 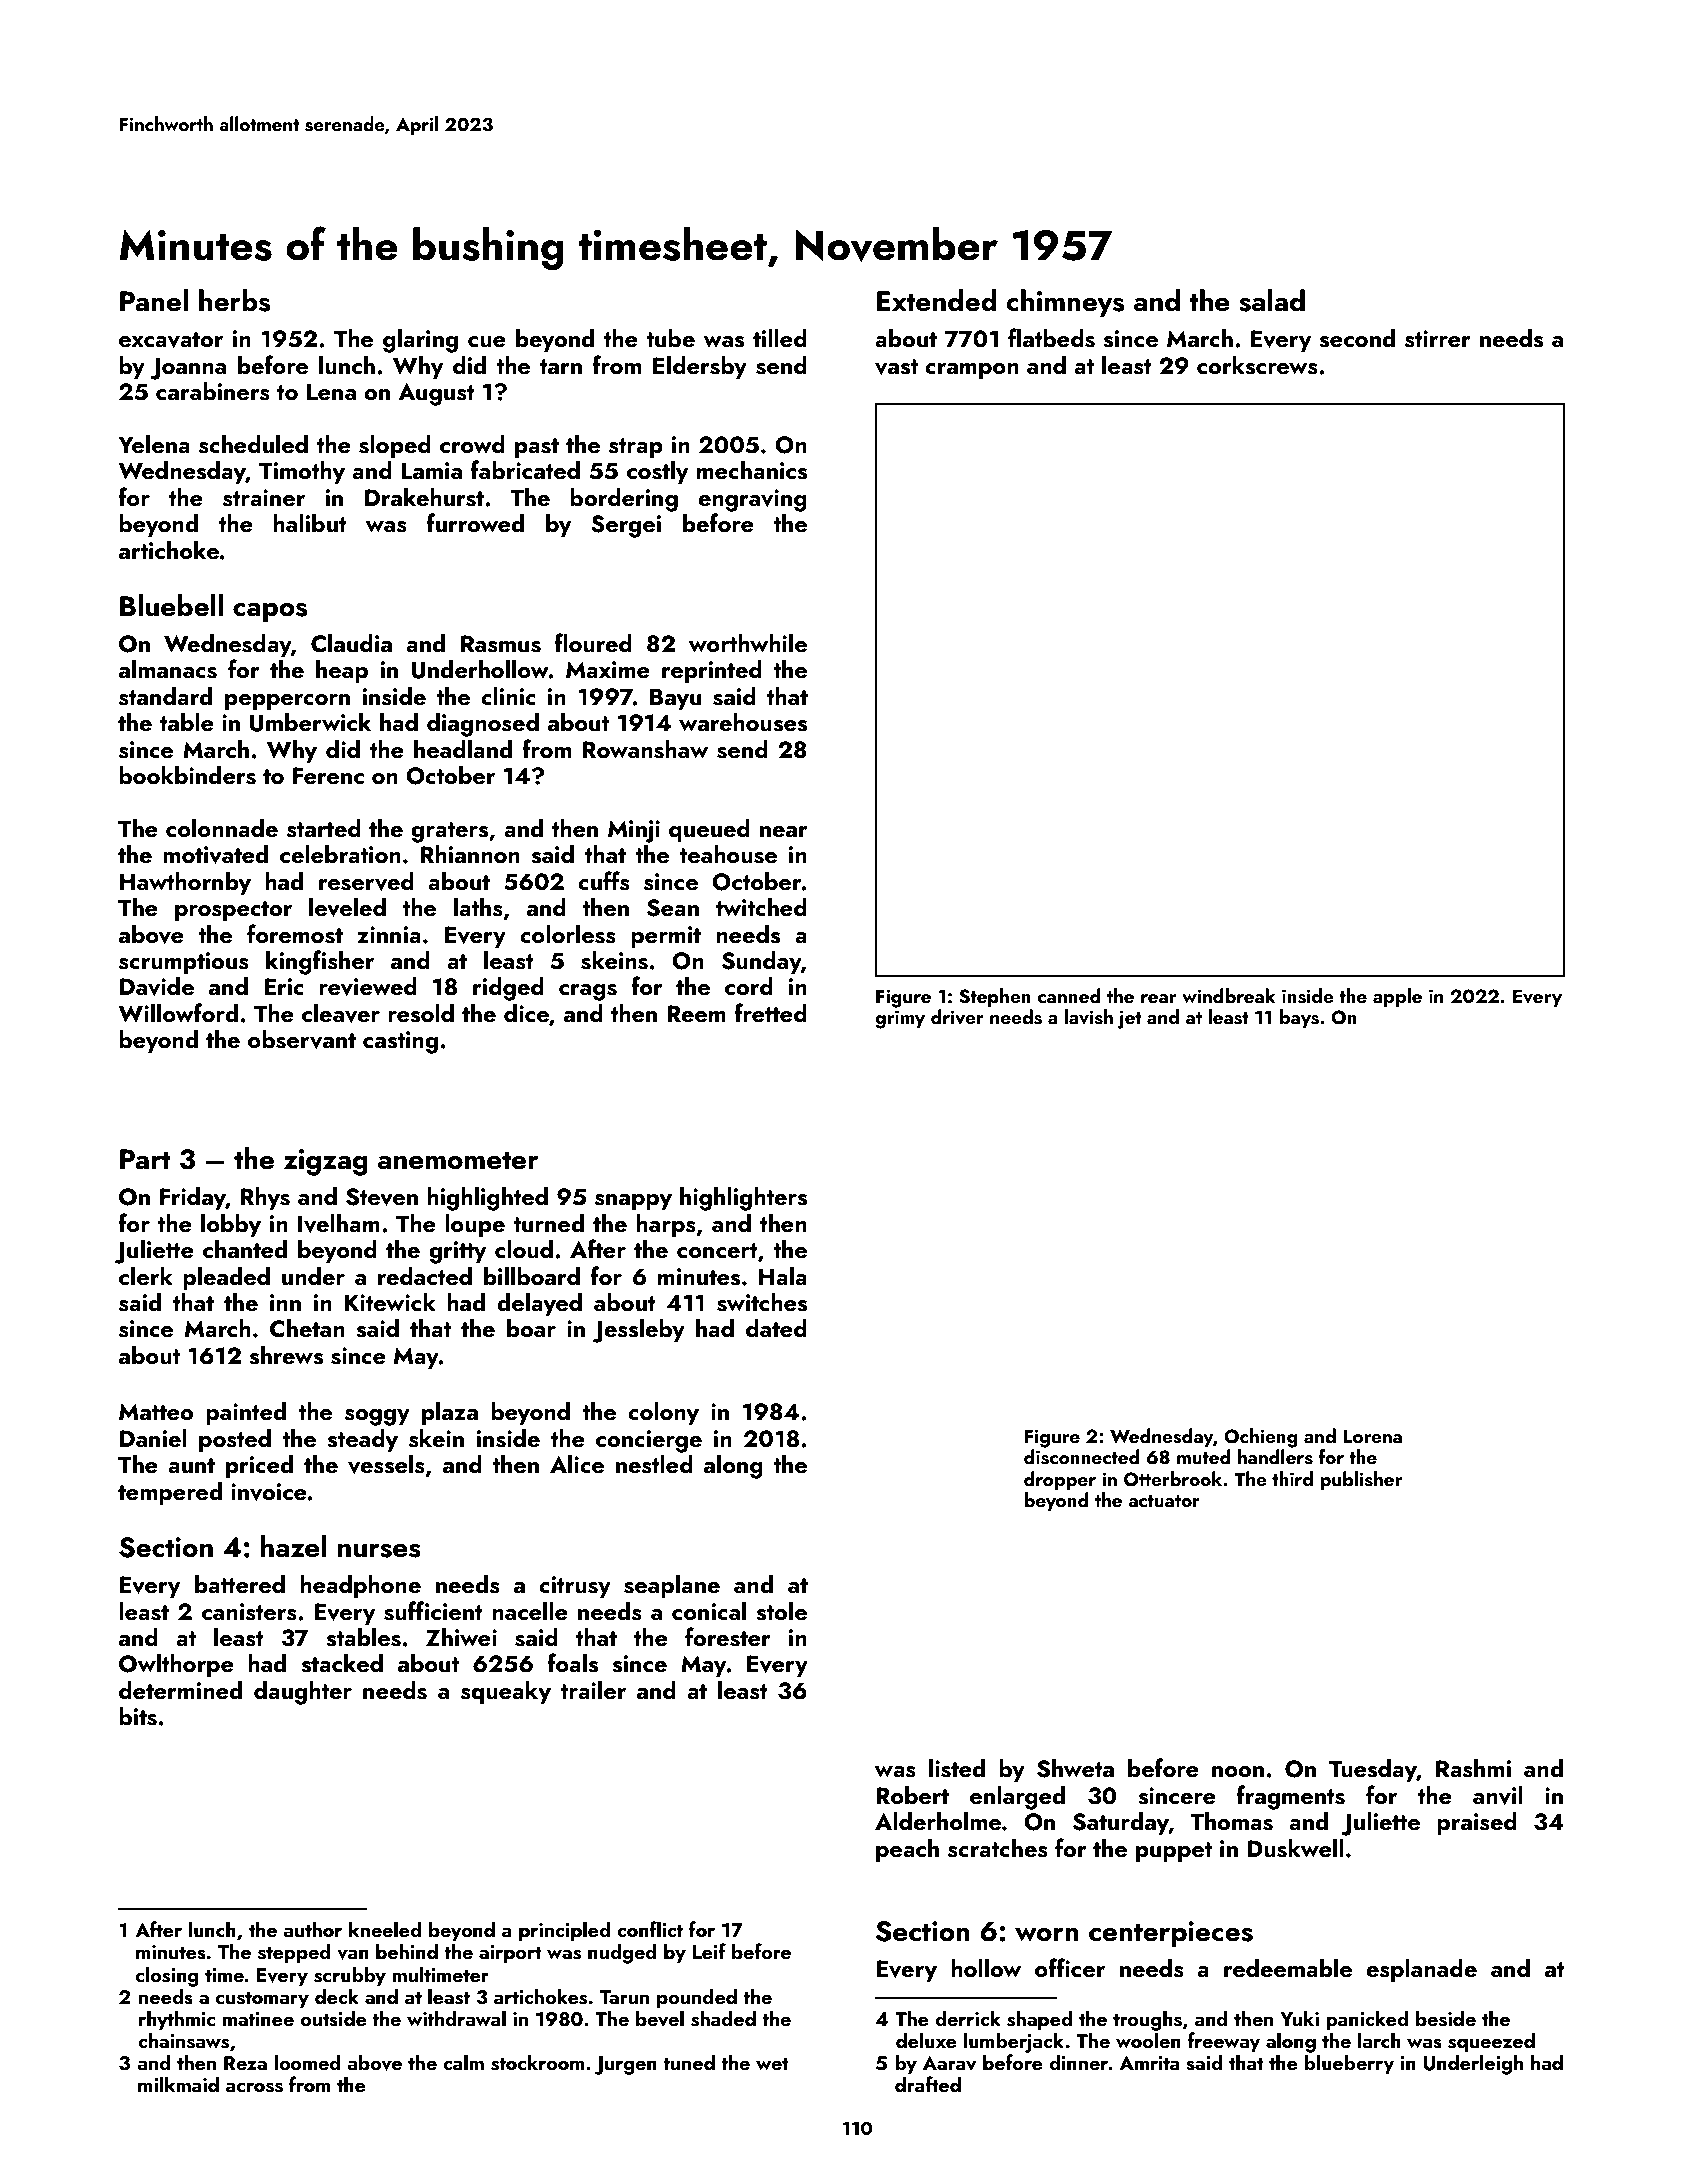 What do you see at coordinates (539, 1304) in the screenshot?
I see `delayed` at bounding box center [539, 1304].
